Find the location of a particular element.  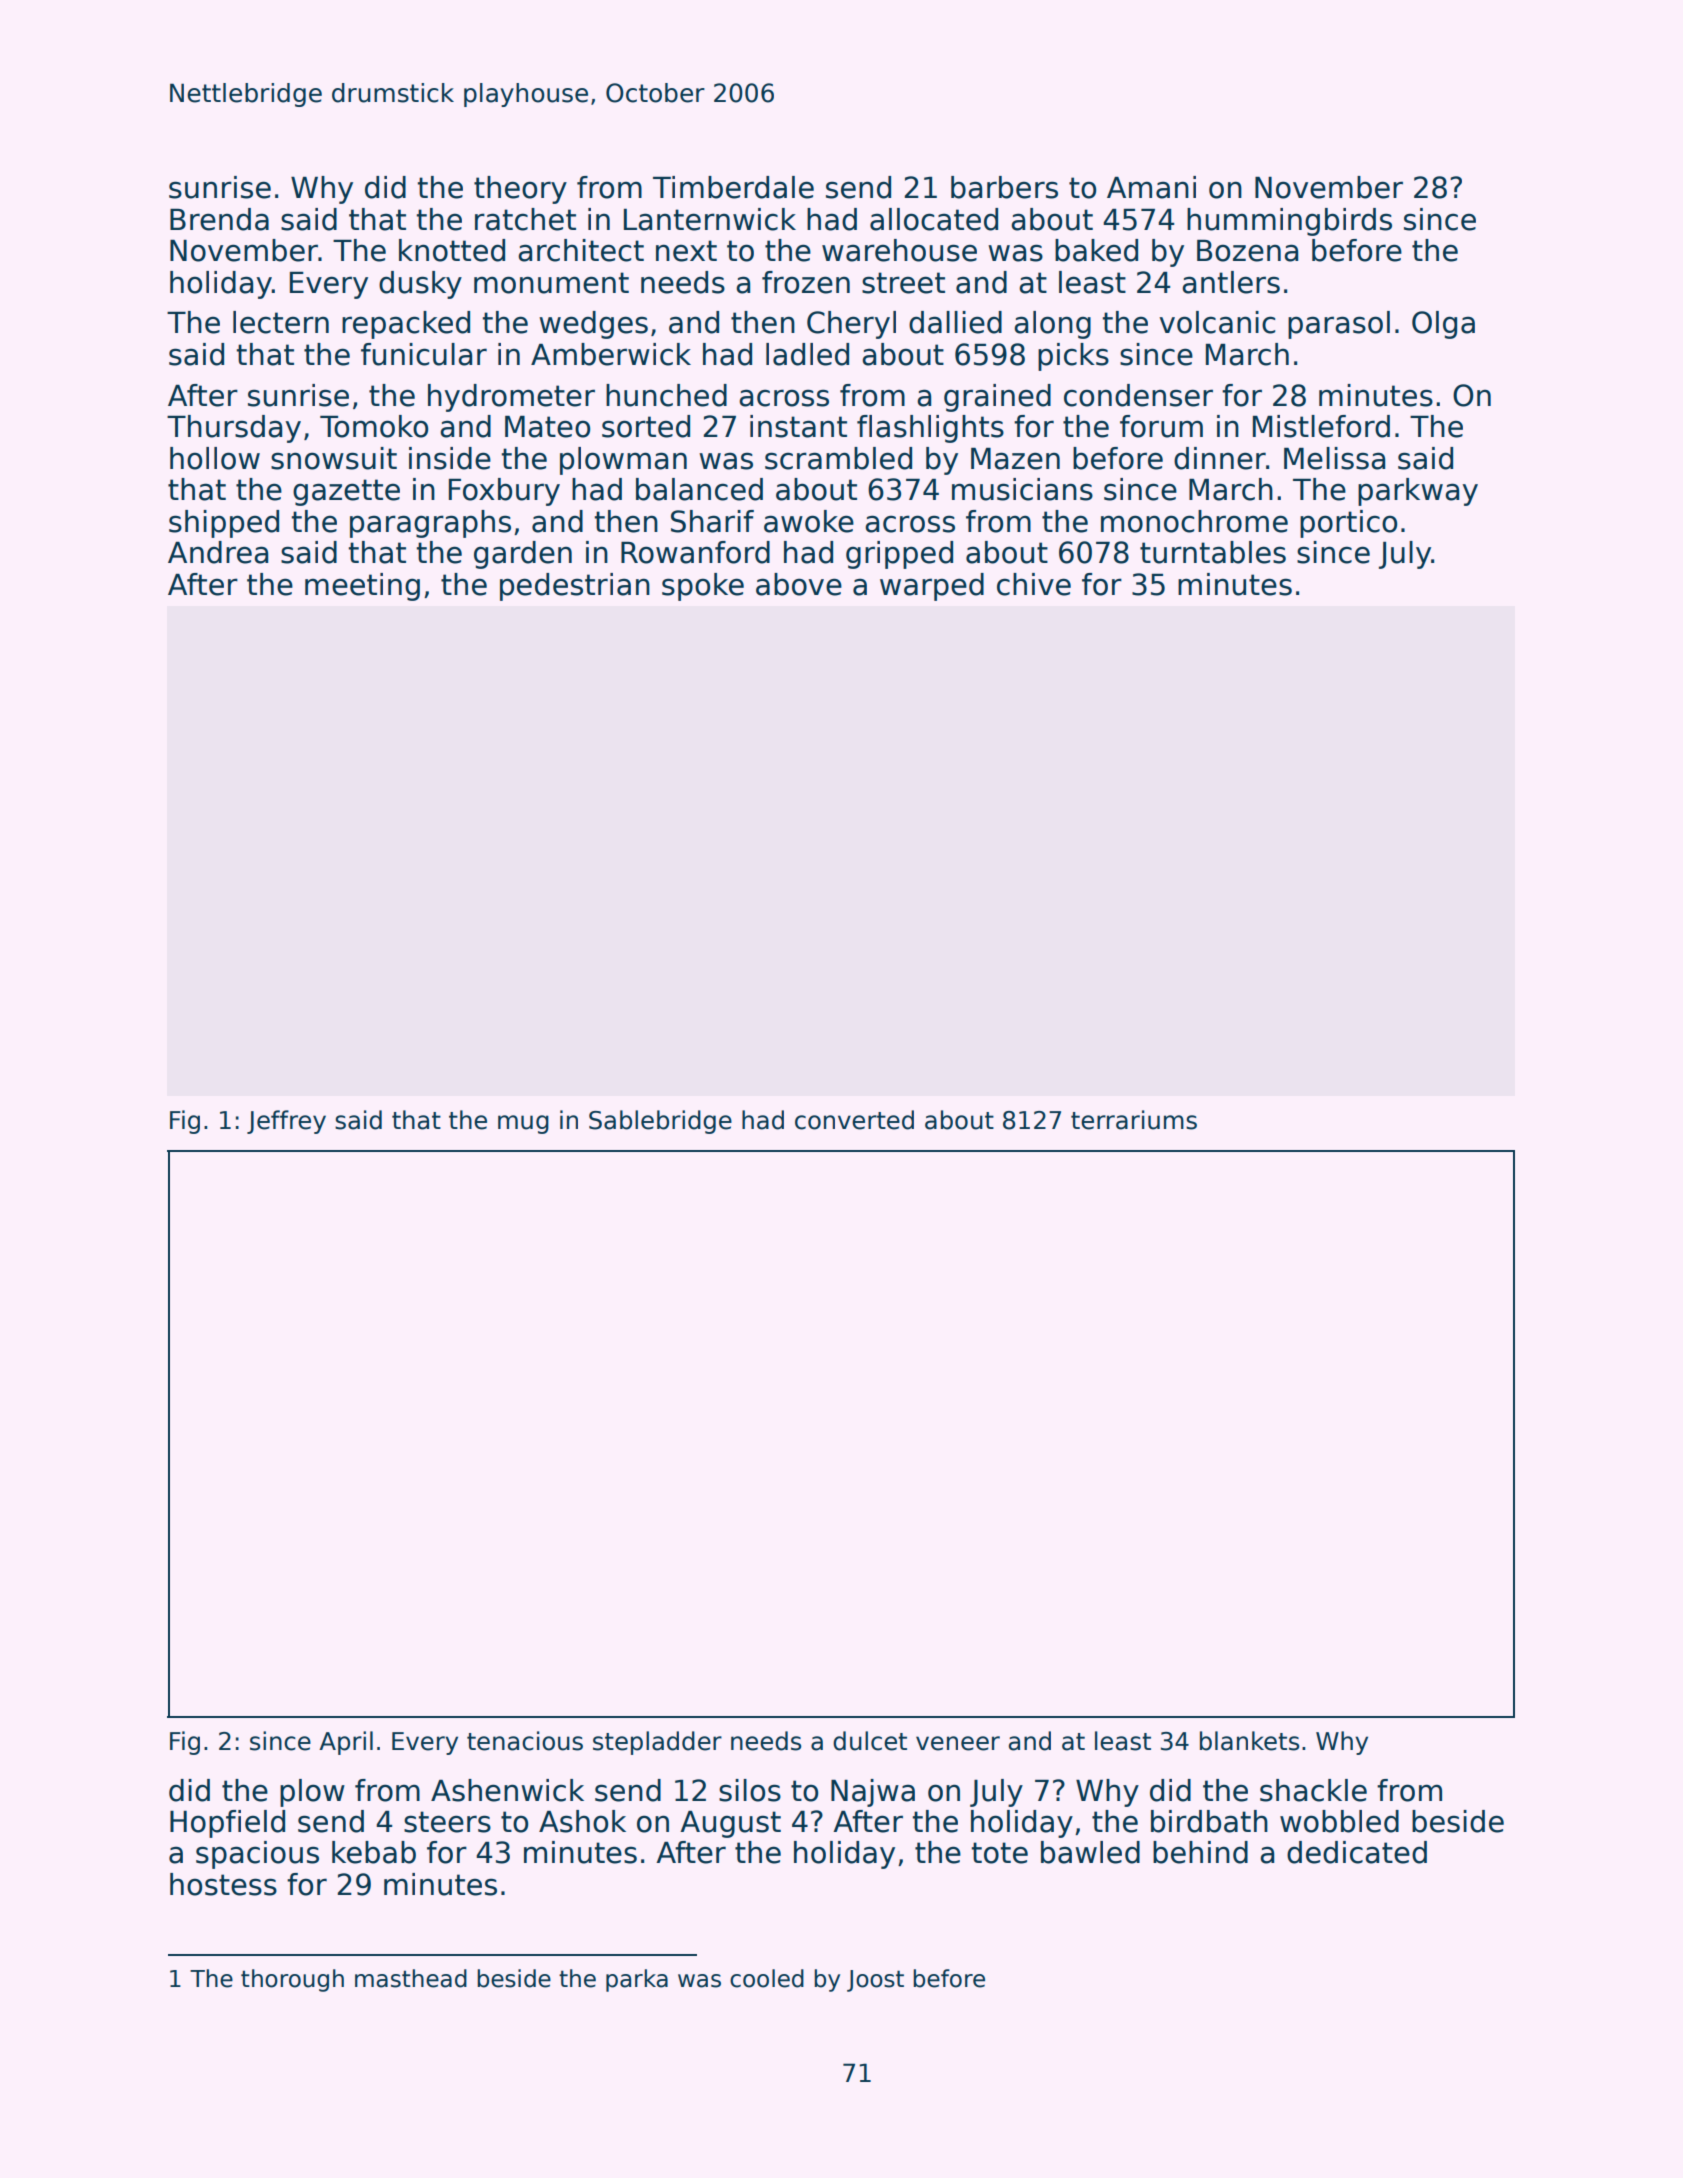

blankets is located at coordinates (1250, 1741).
